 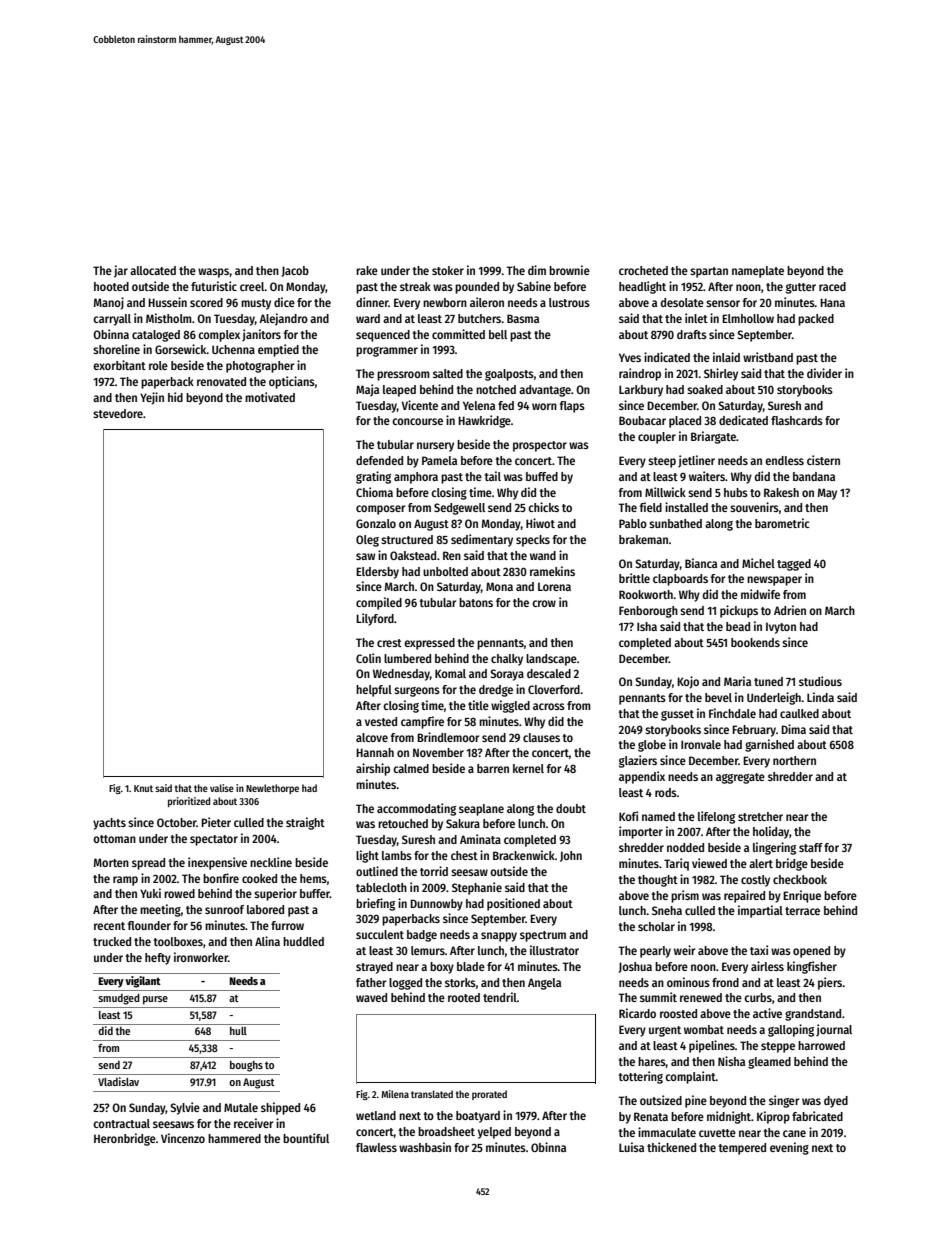 I want to click on Vincenzo, so click(x=183, y=1138).
